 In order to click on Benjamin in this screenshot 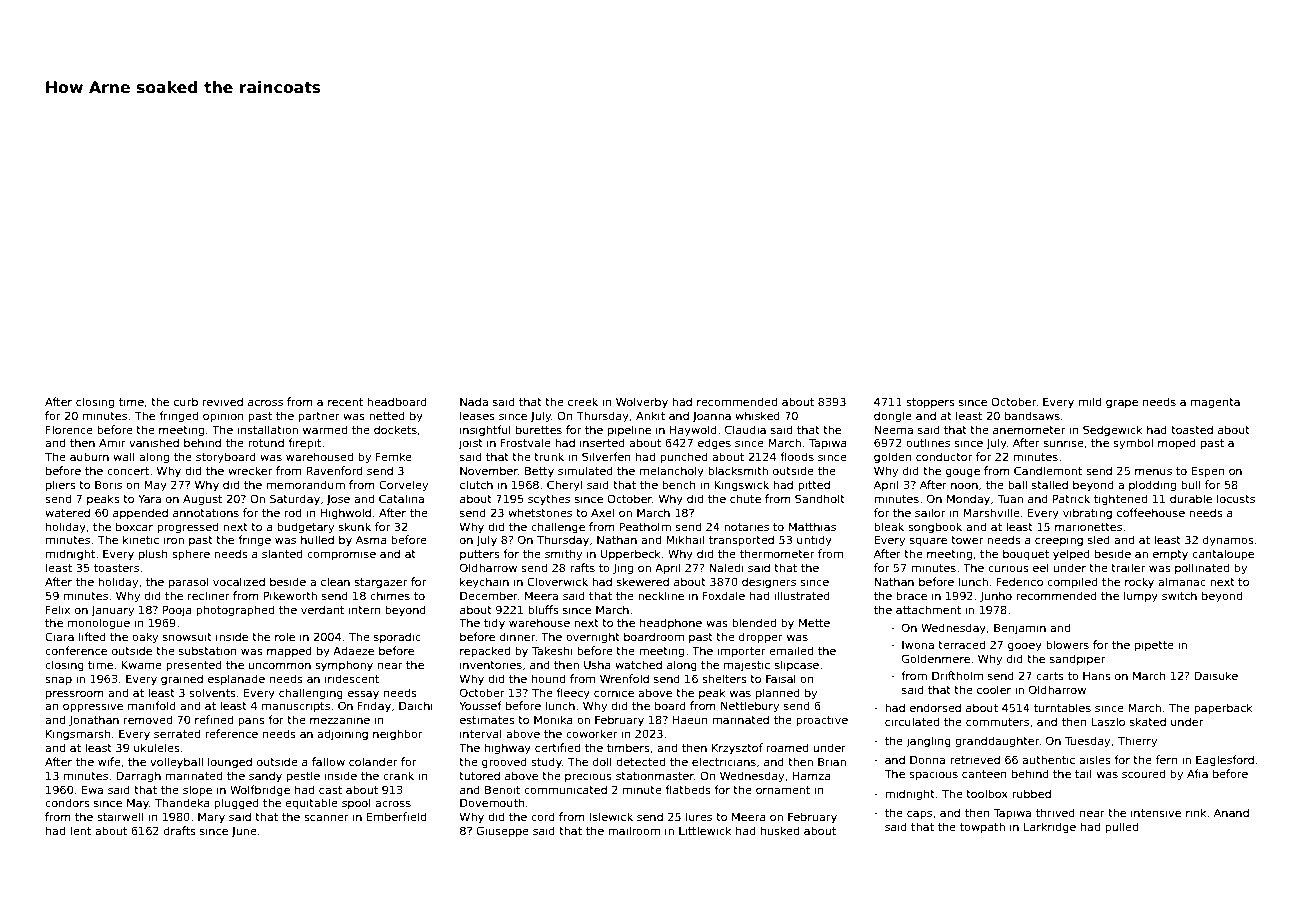, I will do `click(1020, 628)`.
